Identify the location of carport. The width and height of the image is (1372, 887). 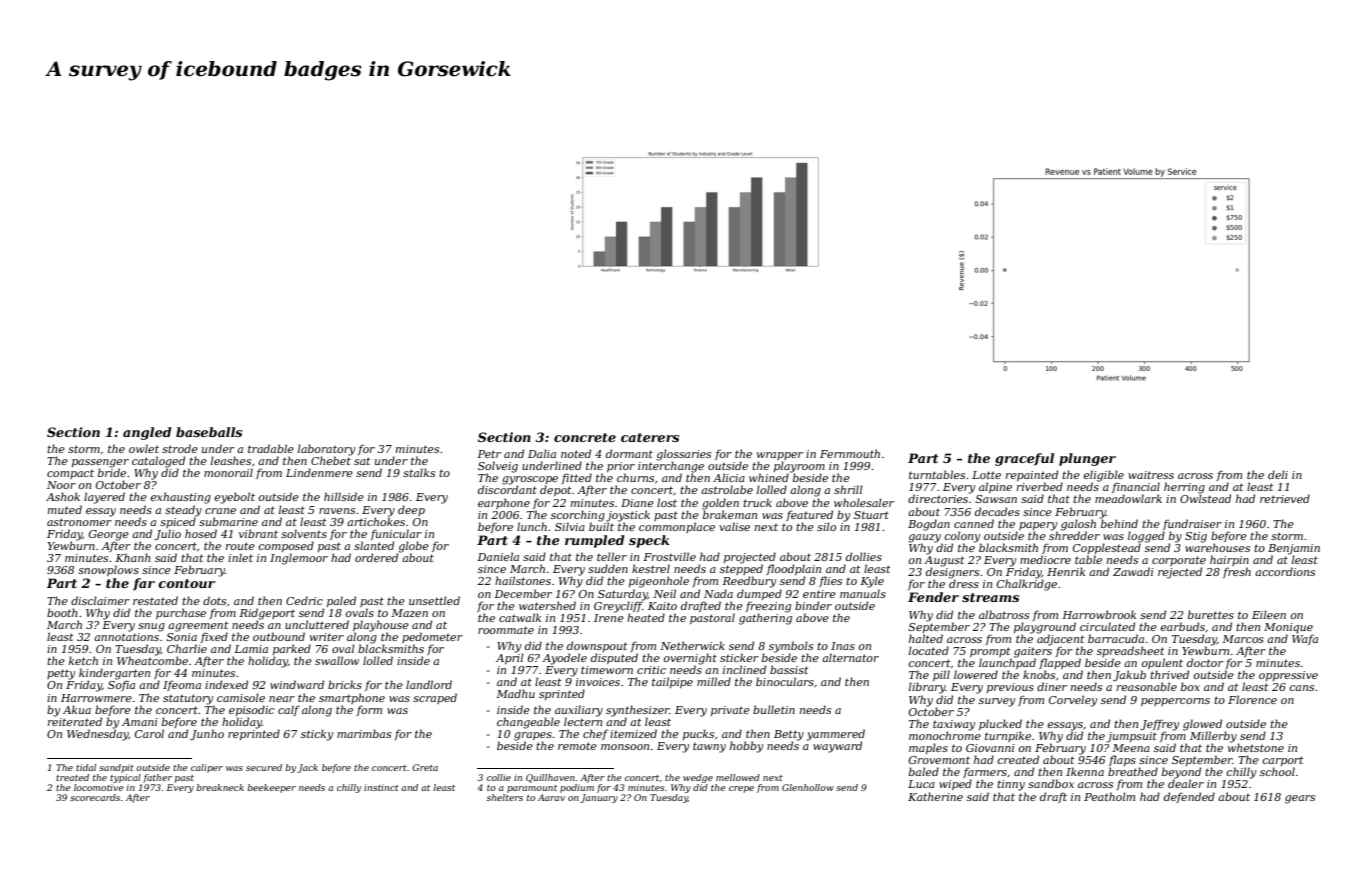
(1283, 761).
